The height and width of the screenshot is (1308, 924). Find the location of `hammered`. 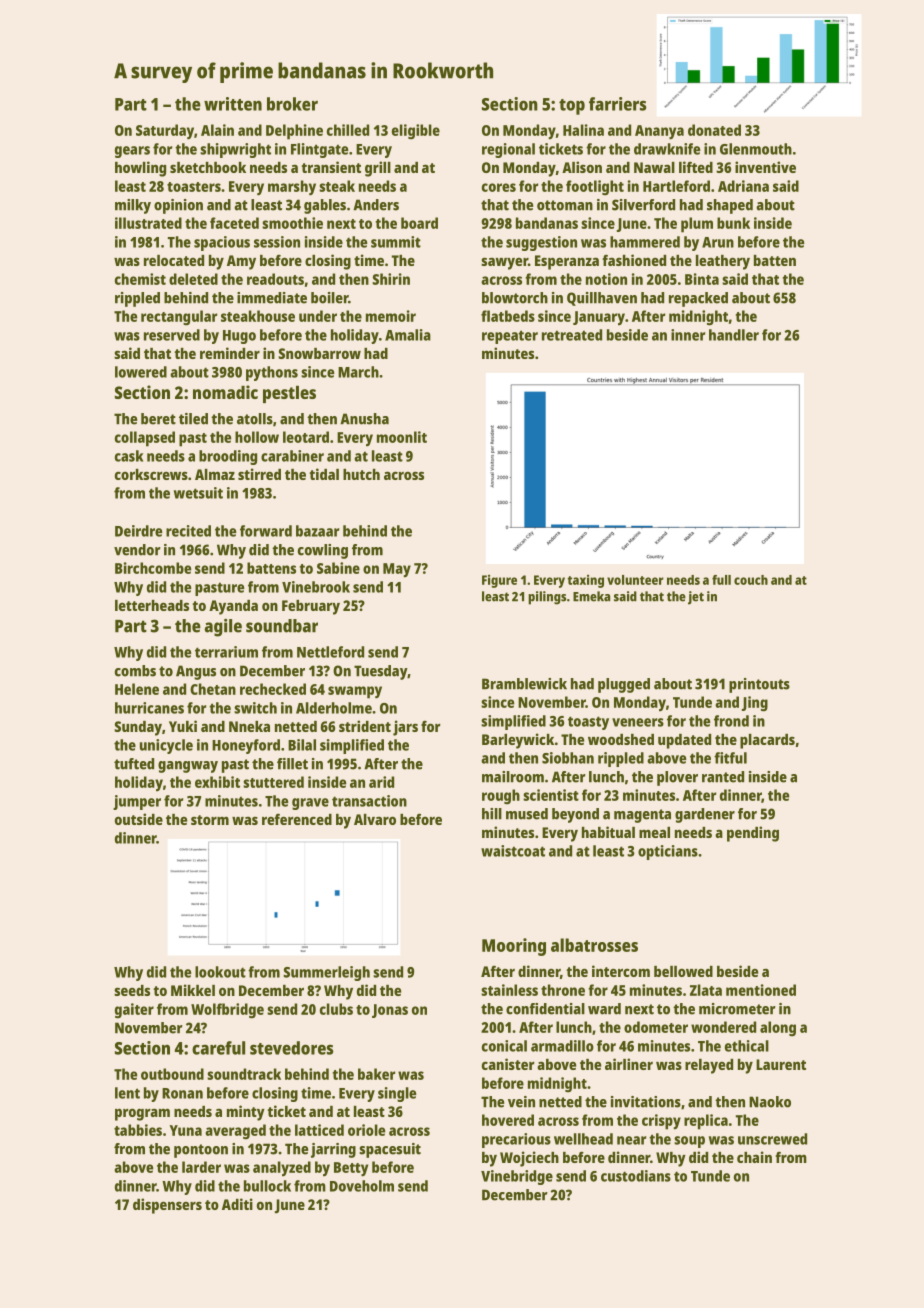

hammered is located at coordinates (645, 242).
